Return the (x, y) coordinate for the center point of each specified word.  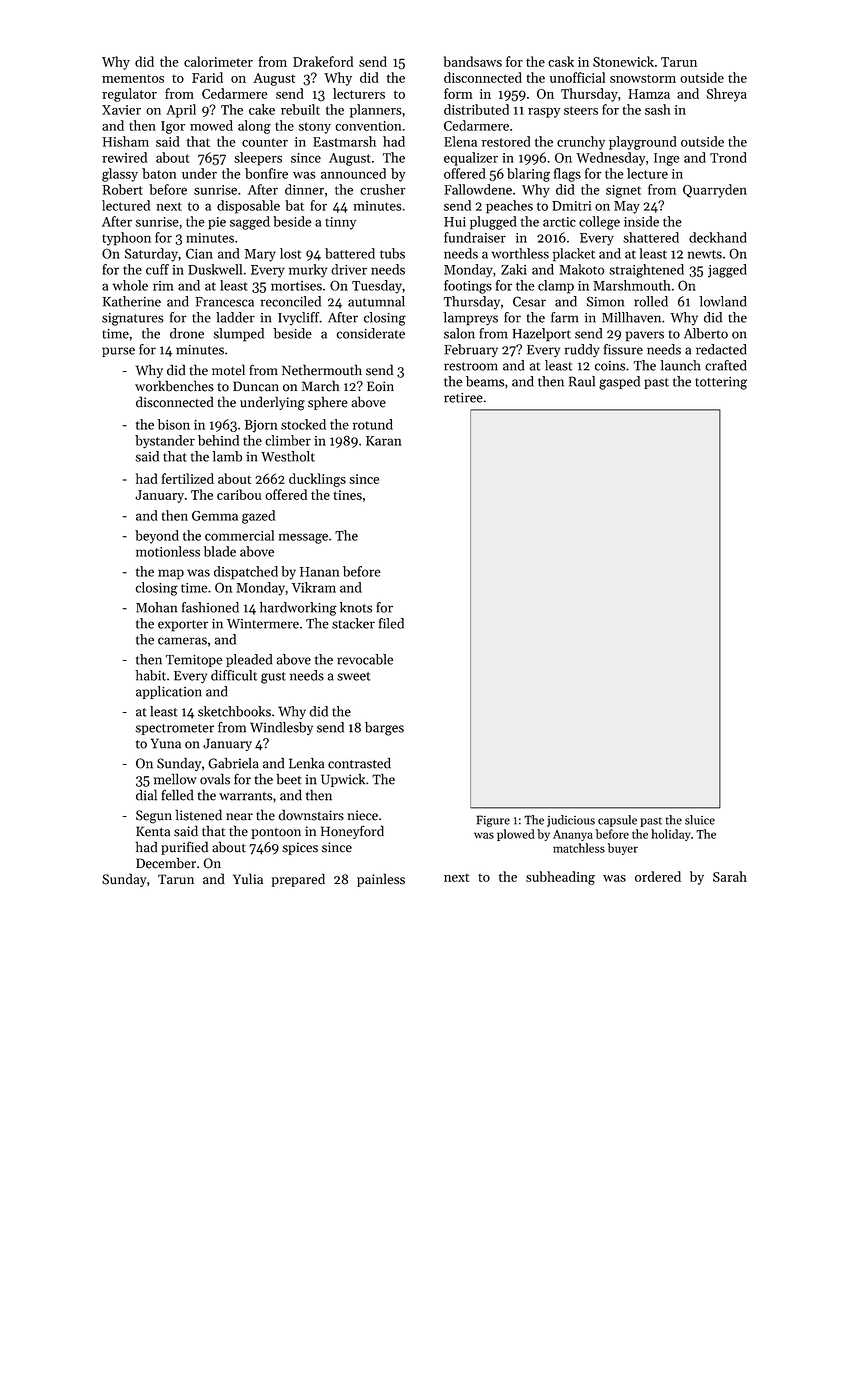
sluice (700, 820)
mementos (133, 78)
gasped (619, 383)
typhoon (126, 239)
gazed (258, 517)
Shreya (726, 95)
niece (362, 815)
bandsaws (473, 61)
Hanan (319, 572)
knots (356, 607)
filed (391, 623)
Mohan (156, 607)
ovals (215, 779)
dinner (304, 189)
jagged (727, 271)
